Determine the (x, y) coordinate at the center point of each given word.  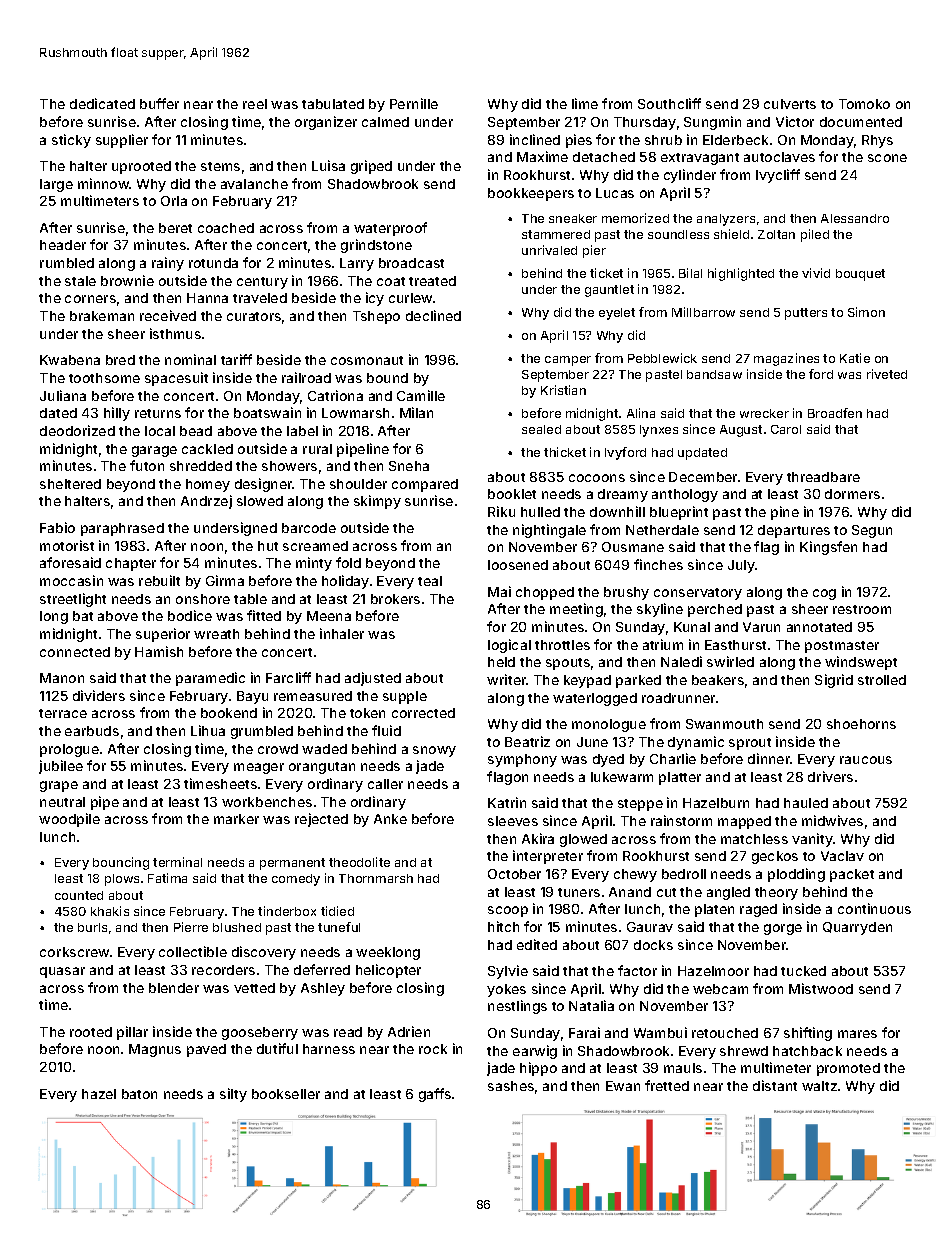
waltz (819, 1086)
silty (233, 1095)
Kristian (563, 390)
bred (120, 360)
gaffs (435, 1095)
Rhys (877, 141)
